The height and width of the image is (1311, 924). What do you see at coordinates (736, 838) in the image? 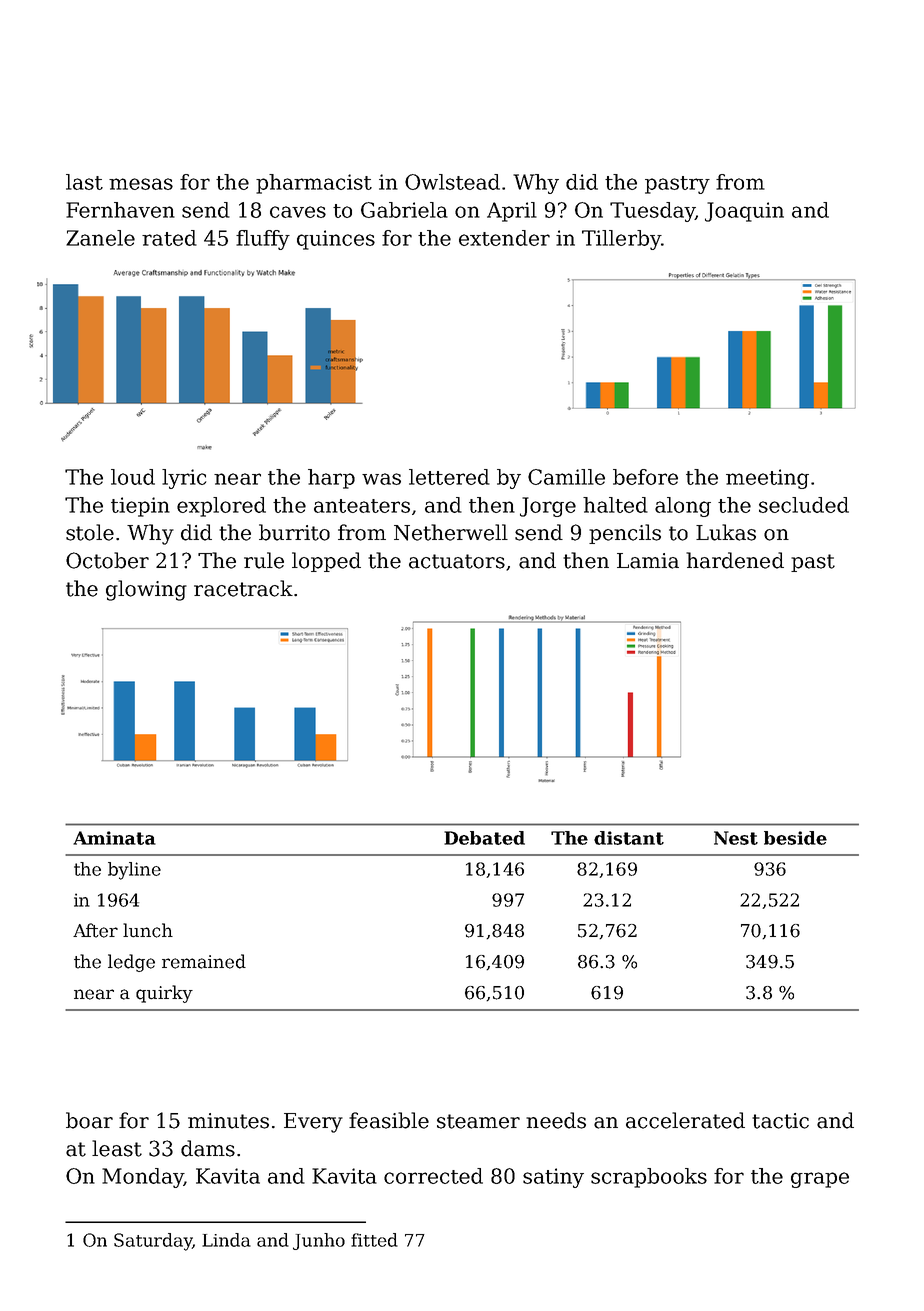
I see `Nest` at bounding box center [736, 838].
